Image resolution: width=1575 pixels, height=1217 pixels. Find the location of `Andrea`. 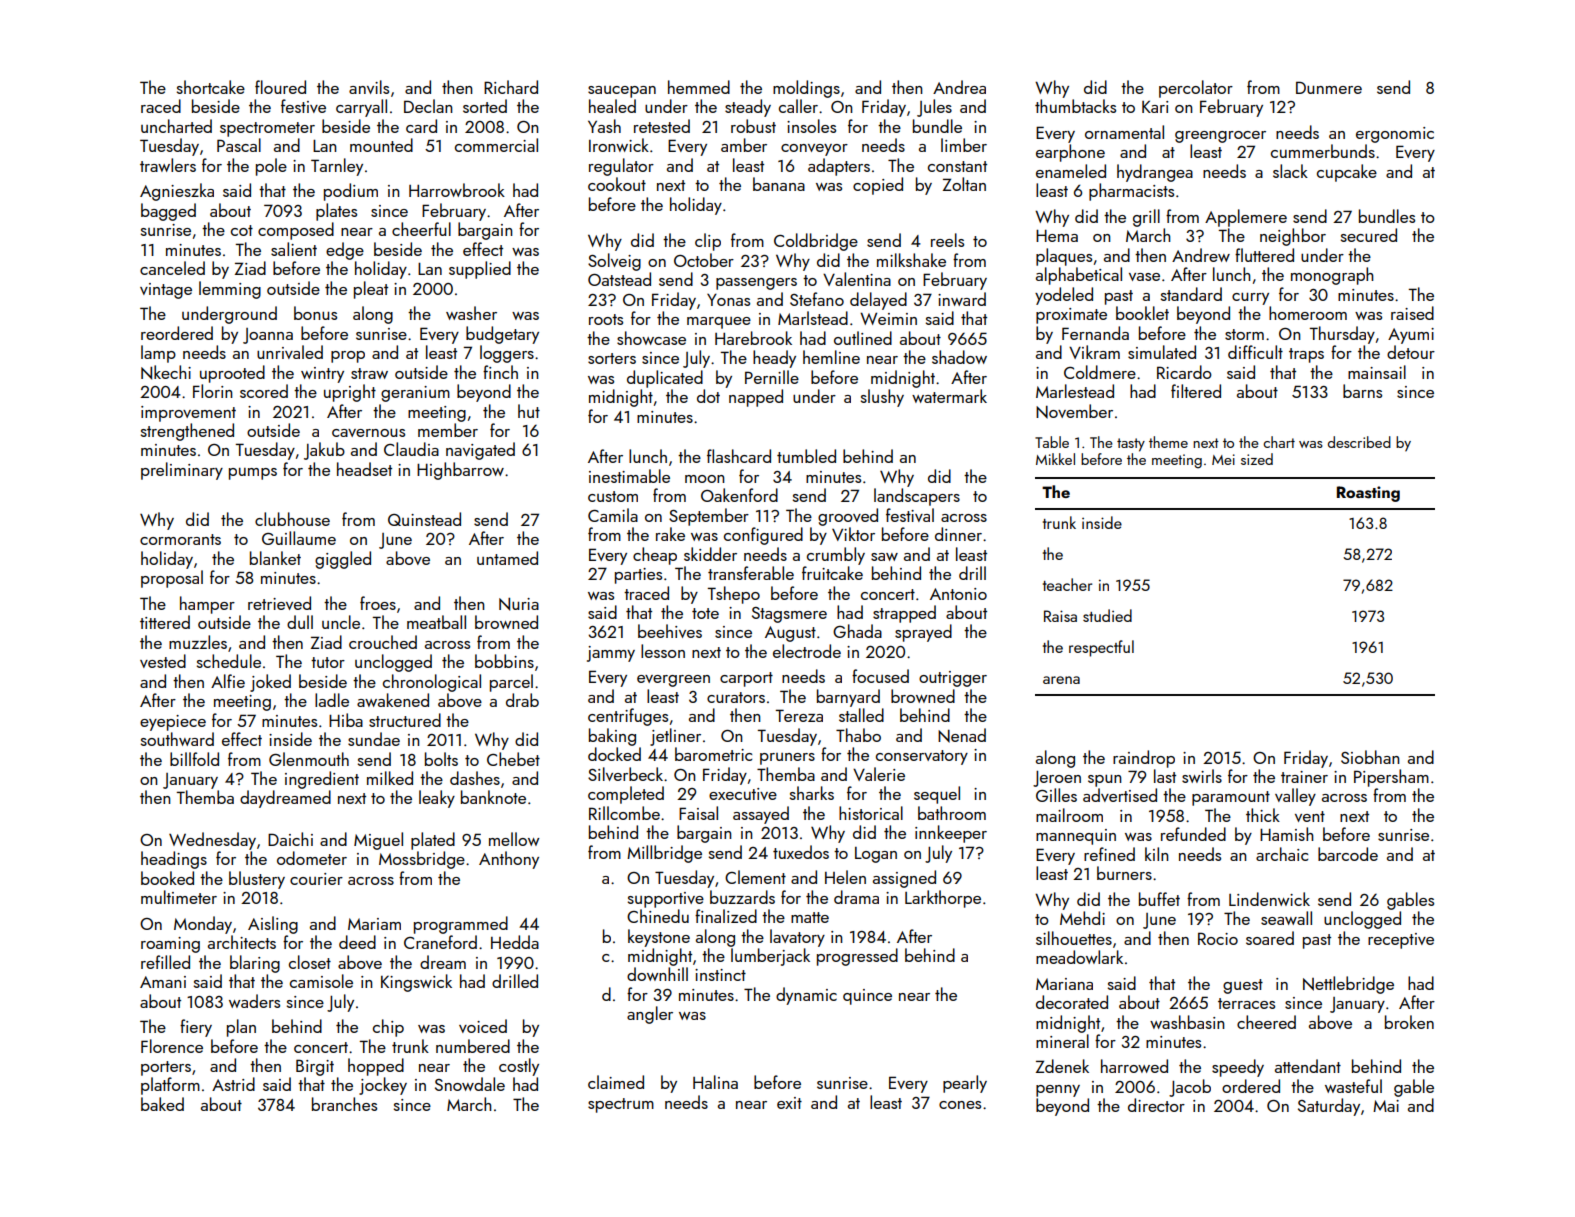

Andrea is located at coordinates (959, 87).
